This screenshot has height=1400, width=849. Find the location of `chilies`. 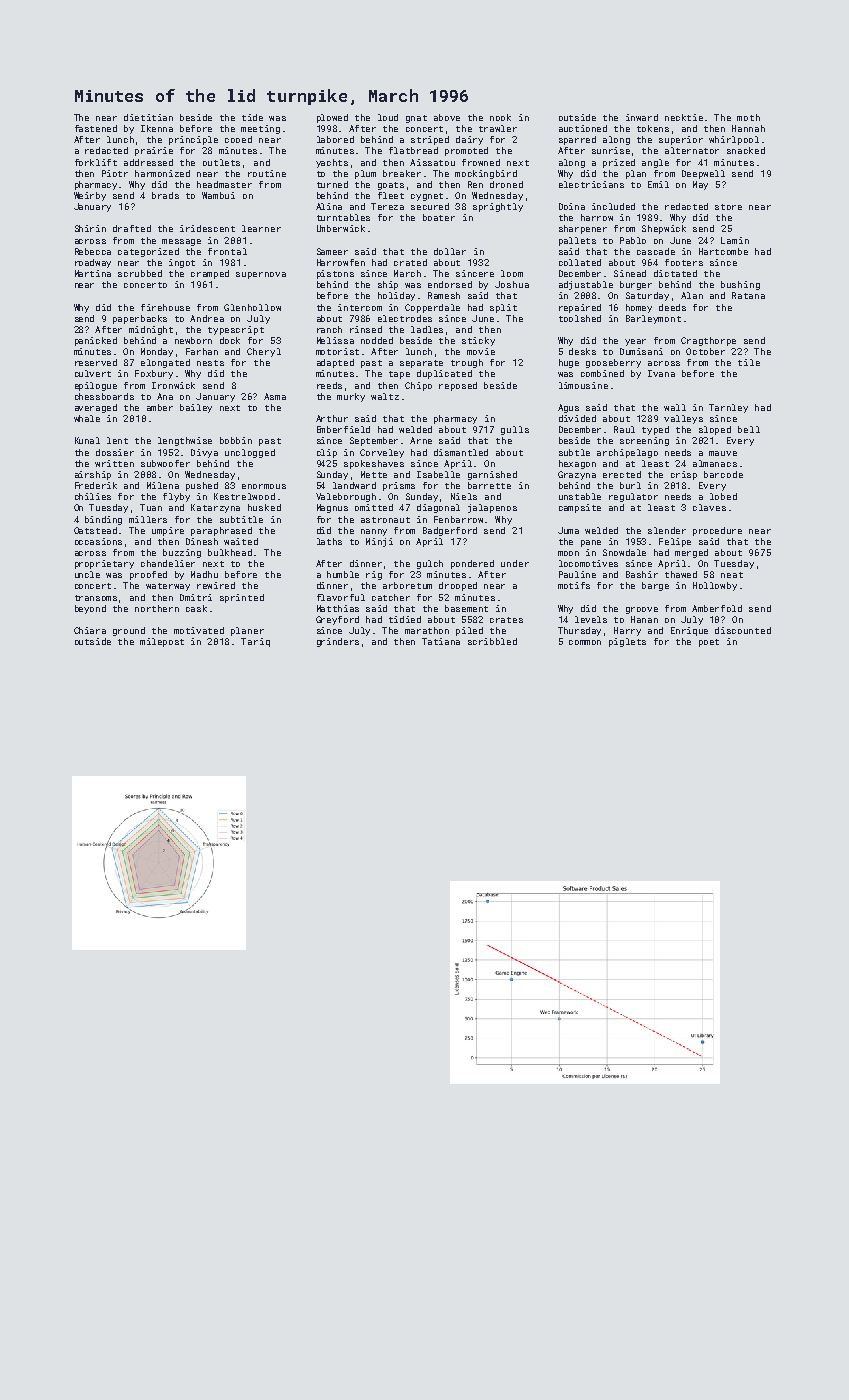

chilies is located at coordinates (93, 496).
